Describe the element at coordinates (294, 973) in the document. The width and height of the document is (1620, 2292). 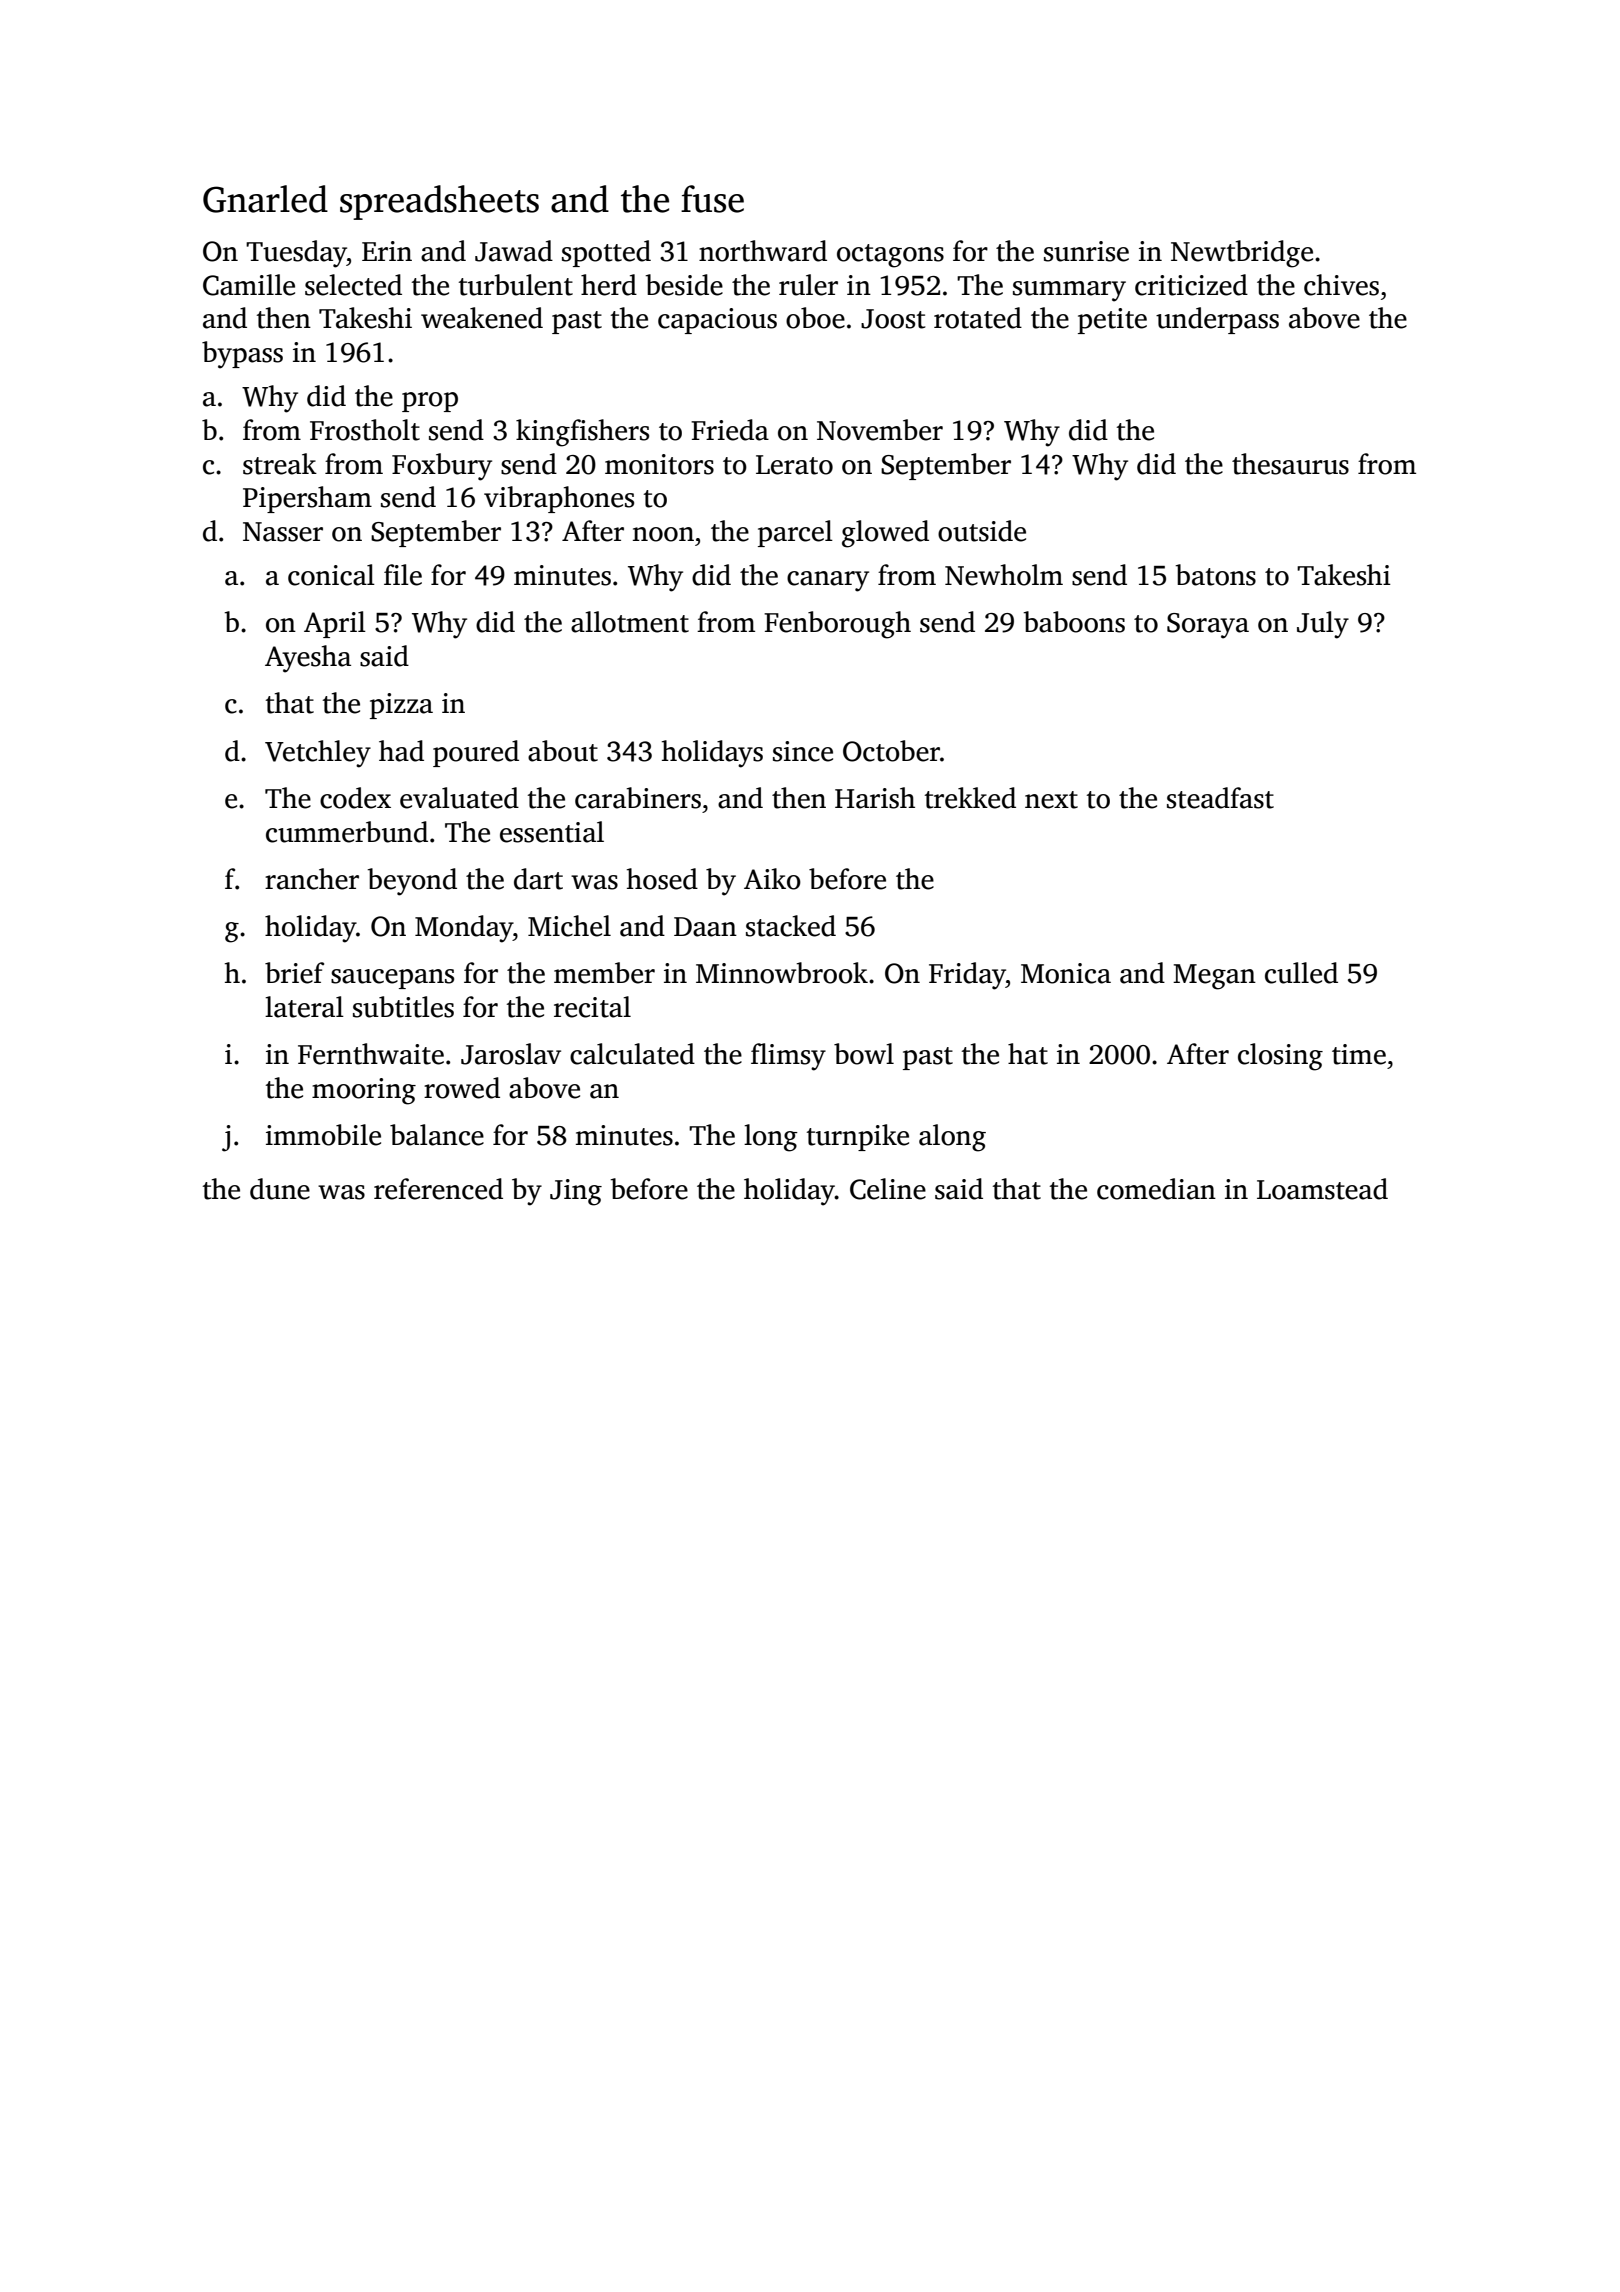
I see `brief` at that location.
